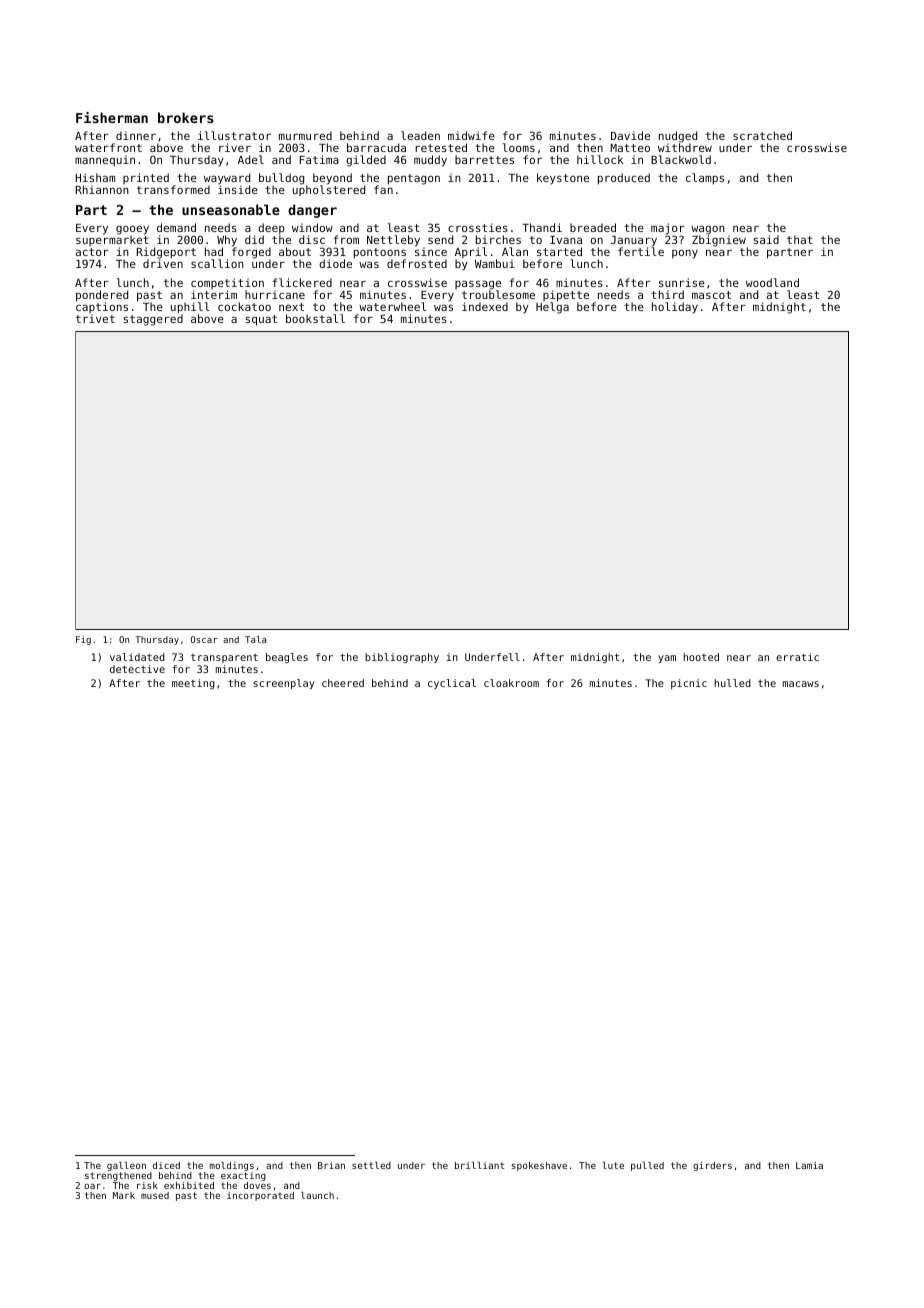  Describe the element at coordinates (732, 683) in the screenshot. I see `hulled` at that location.
